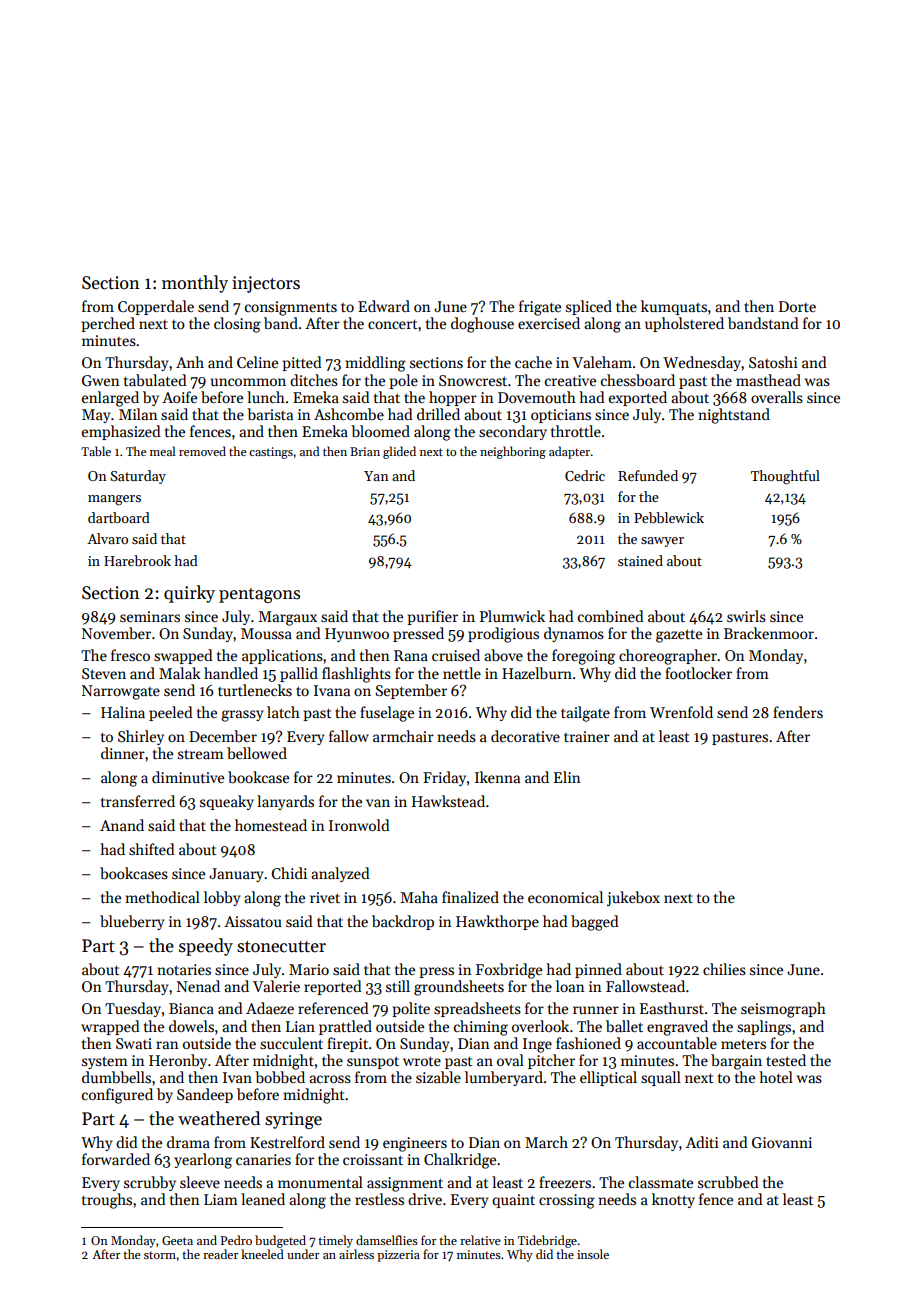 The image size is (924, 1308). What do you see at coordinates (681, 712) in the document?
I see `Wrenfold` at bounding box center [681, 712].
